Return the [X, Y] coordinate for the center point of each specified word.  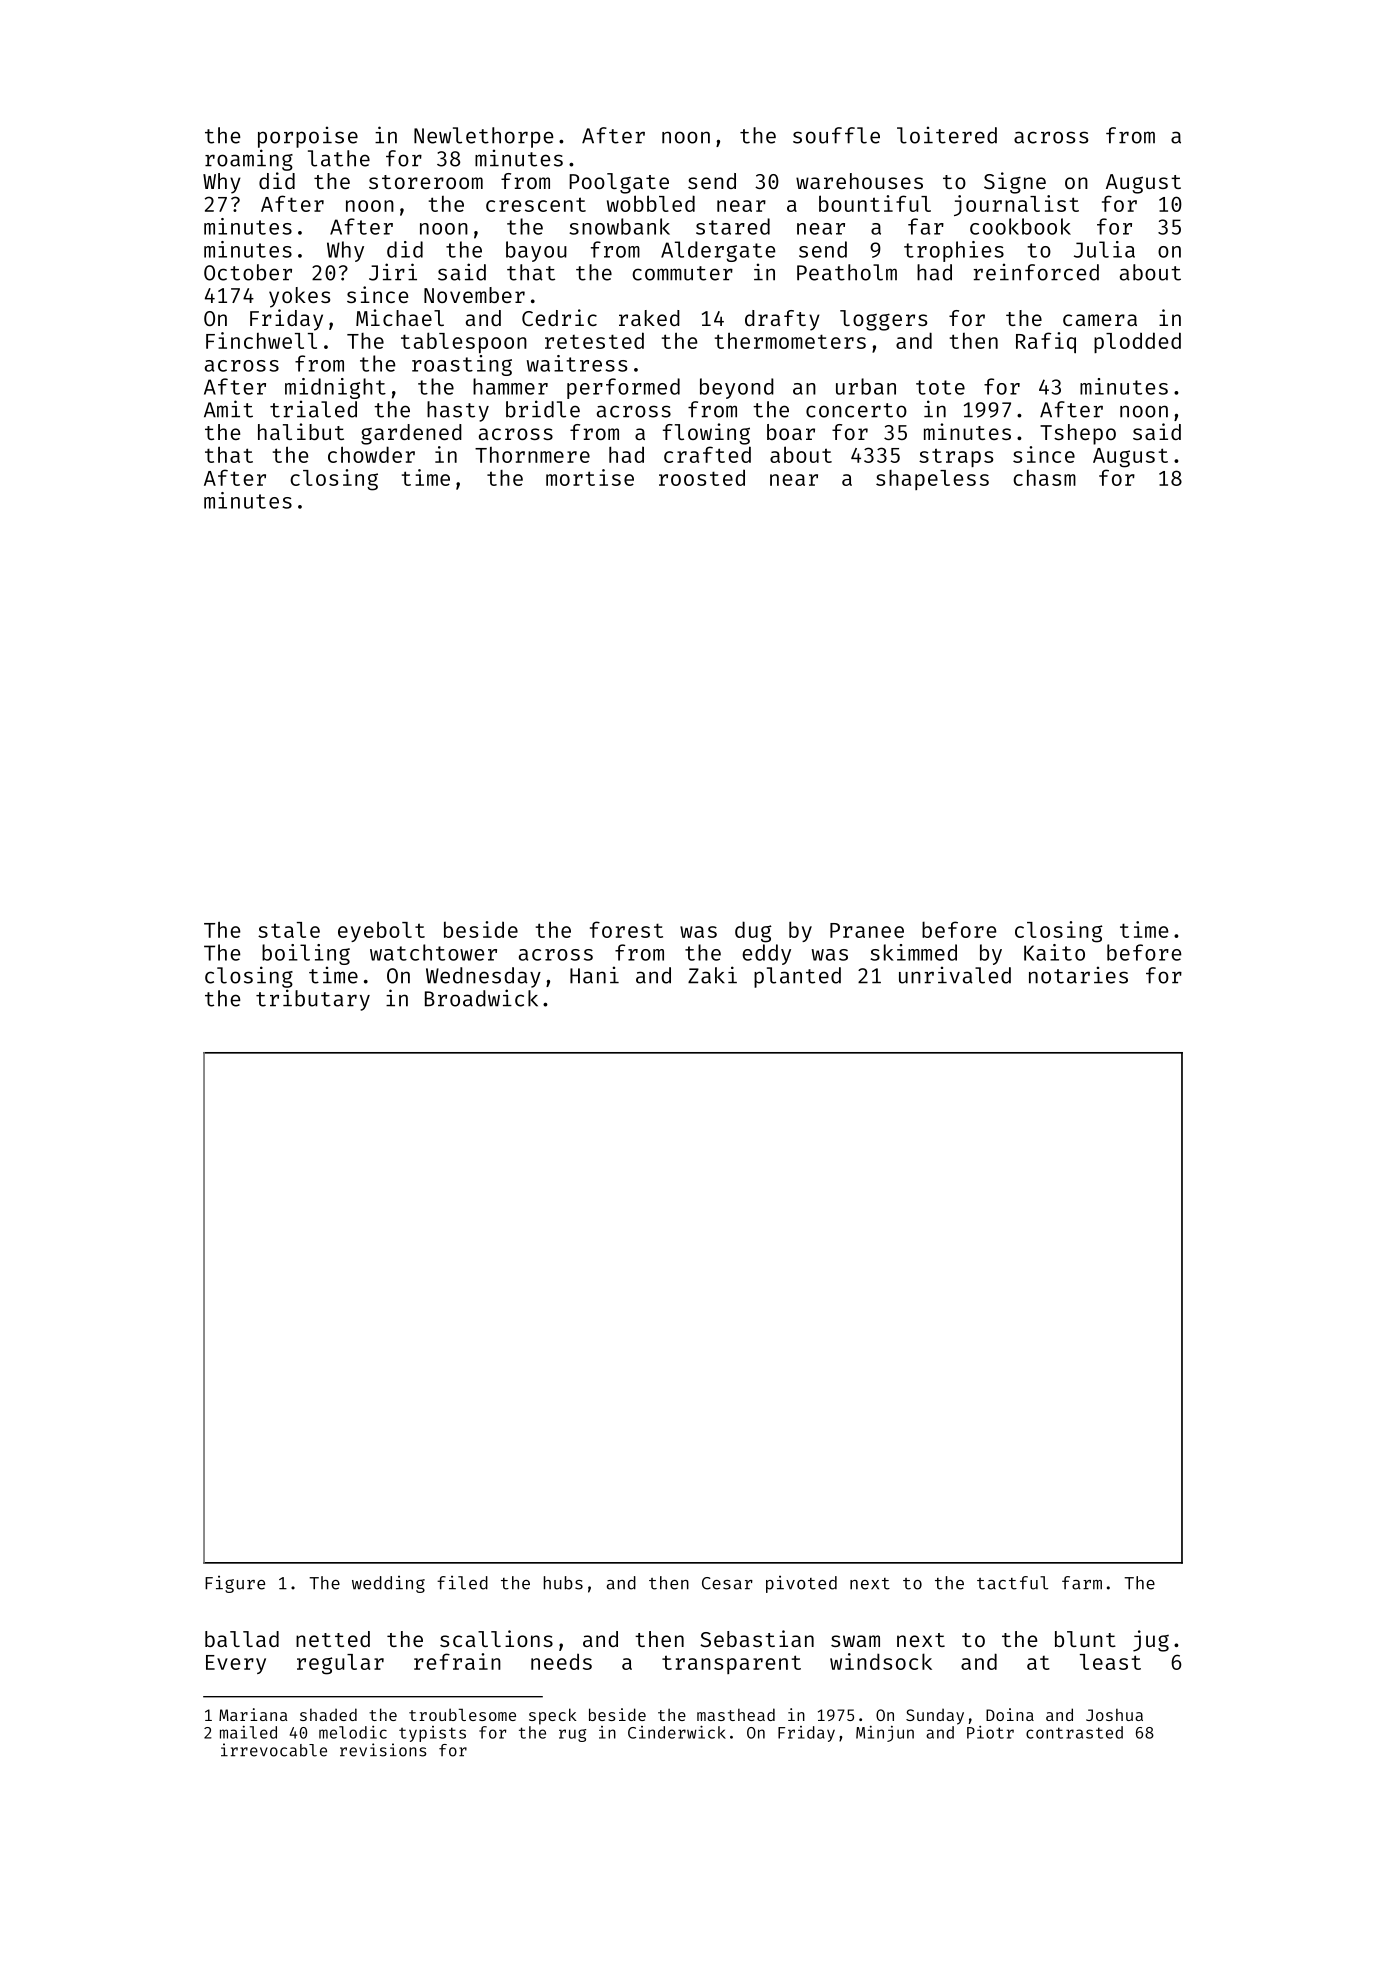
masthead [736, 1714]
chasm [1044, 478]
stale [289, 930]
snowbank [619, 226]
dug [753, 932]
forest [626, 929]
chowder [371, 454]
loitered [947, 135]
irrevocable [274, 1750]
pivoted [801, 1584]
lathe [339, 158]
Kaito [1054, 952]
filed [462, 1583]
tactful [1012, 1583]
